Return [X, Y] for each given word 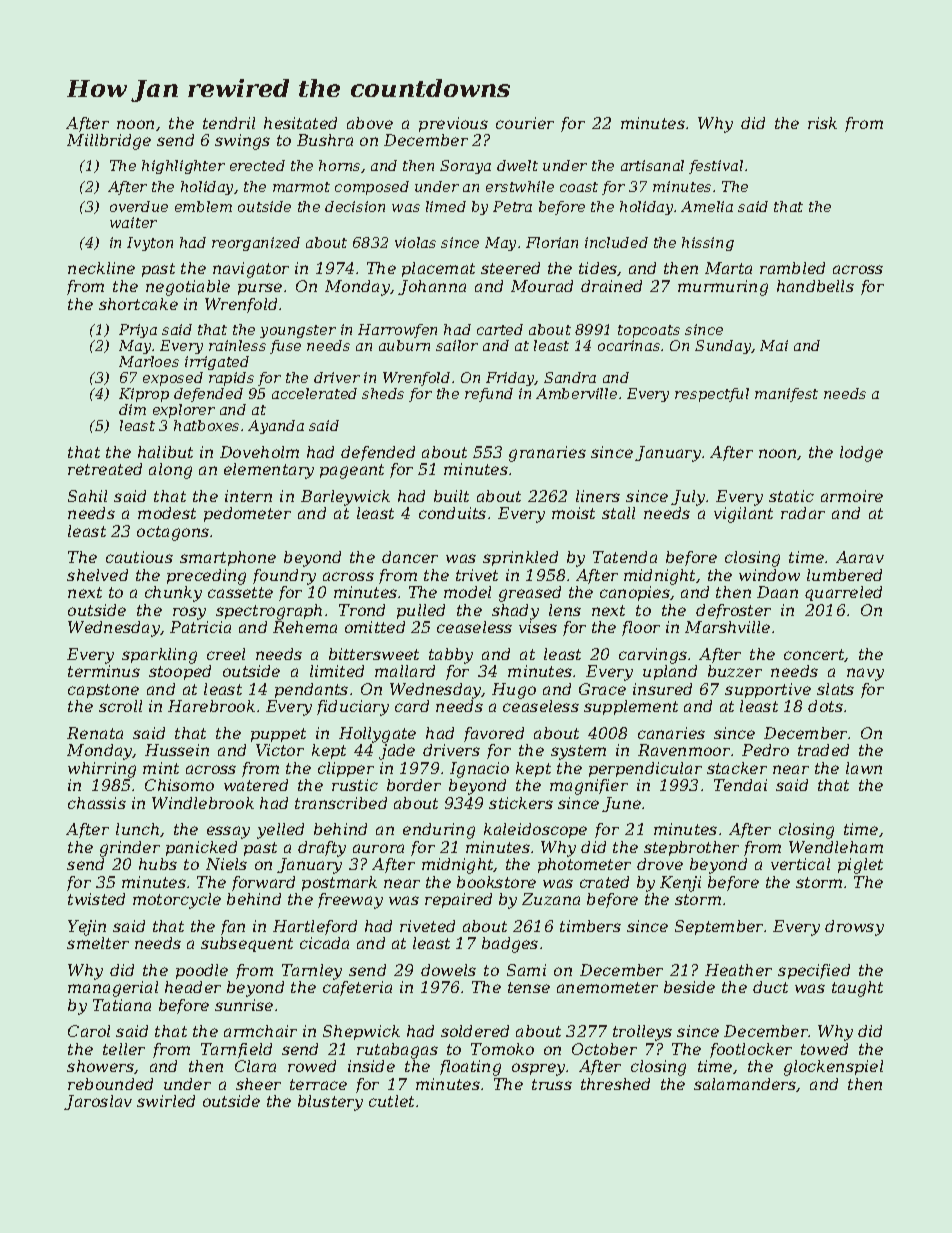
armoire [852, 496]
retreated [105, 469]
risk [822, 123]
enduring [439, 831]
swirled [166, 1101]
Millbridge [109, 142]
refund [489, 395]
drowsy [854, 928]
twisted [96, 899]
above [370, 123]
